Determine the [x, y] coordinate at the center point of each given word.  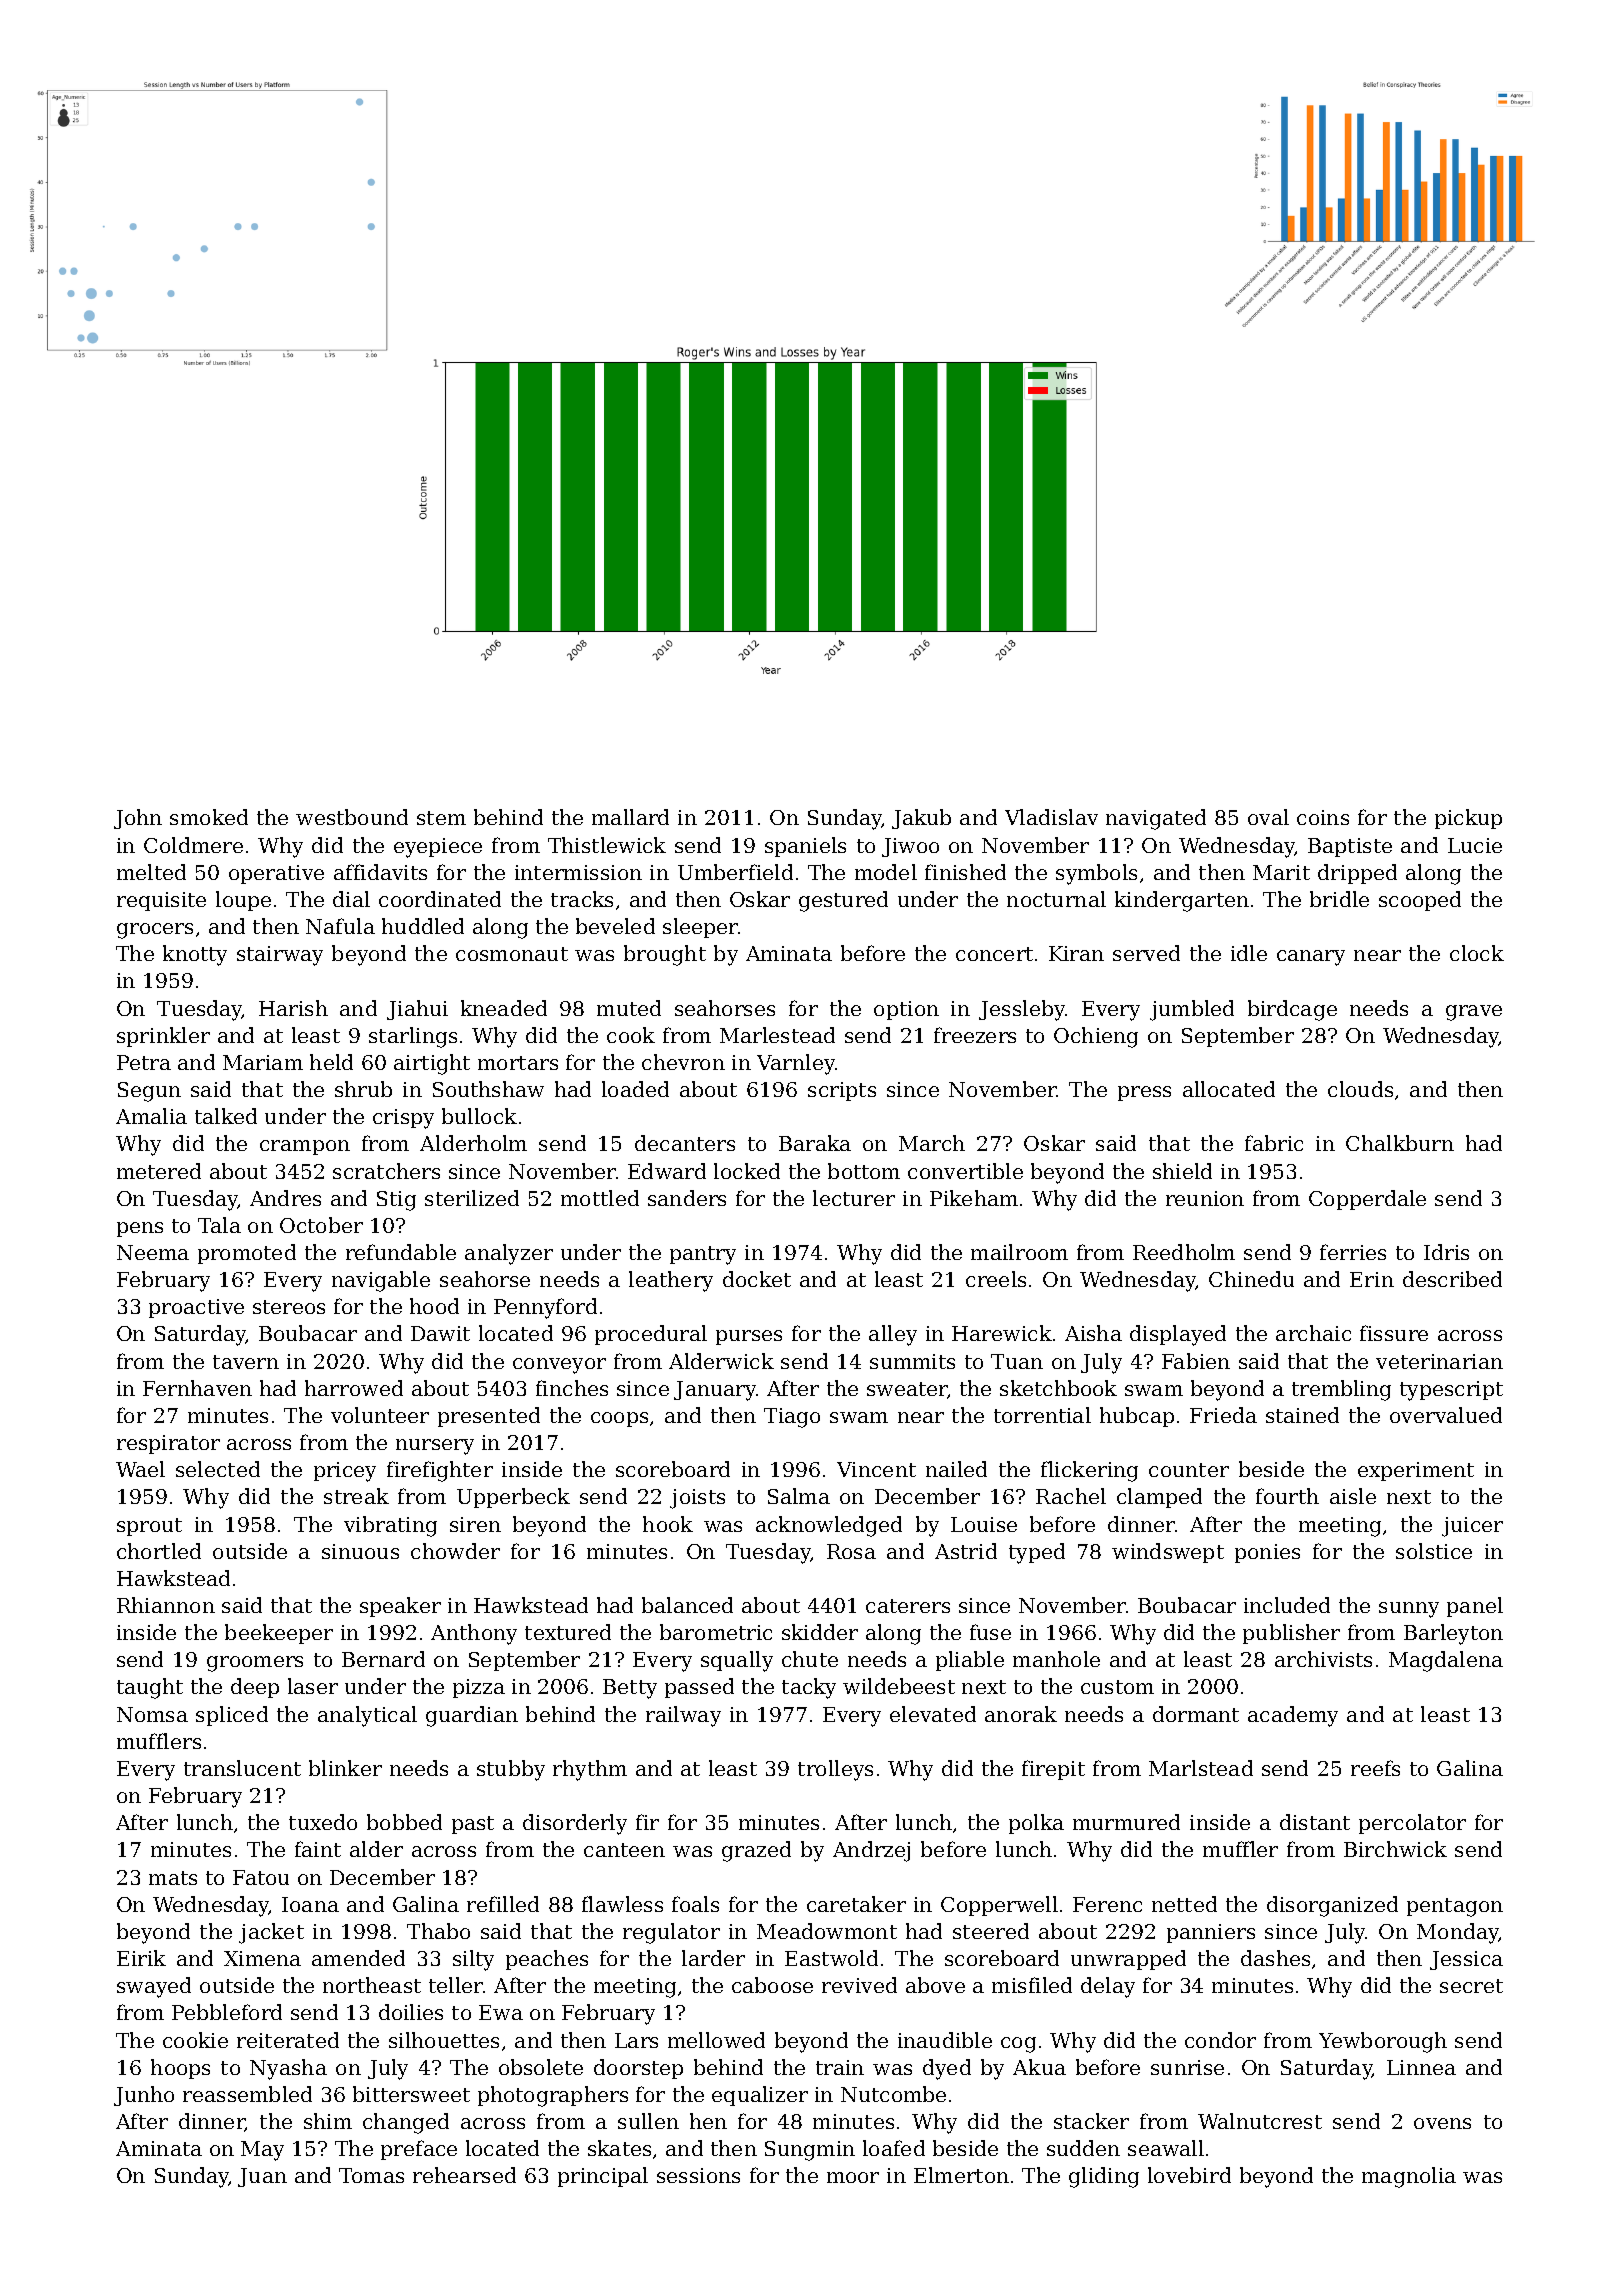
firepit [1053, 1770]
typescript [1451, 1391]
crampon [305, 1147]
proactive [196, 1308]
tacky [809, 1688]
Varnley [796, 1064]
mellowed [716, 2040]
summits [912, 1361]
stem [441, 818]
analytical [367, 1716]
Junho [144, 2096]
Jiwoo [910, 847]
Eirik [141, 1958]
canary [1311, 958]
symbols [1096, 874]
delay [1108, 1987]
